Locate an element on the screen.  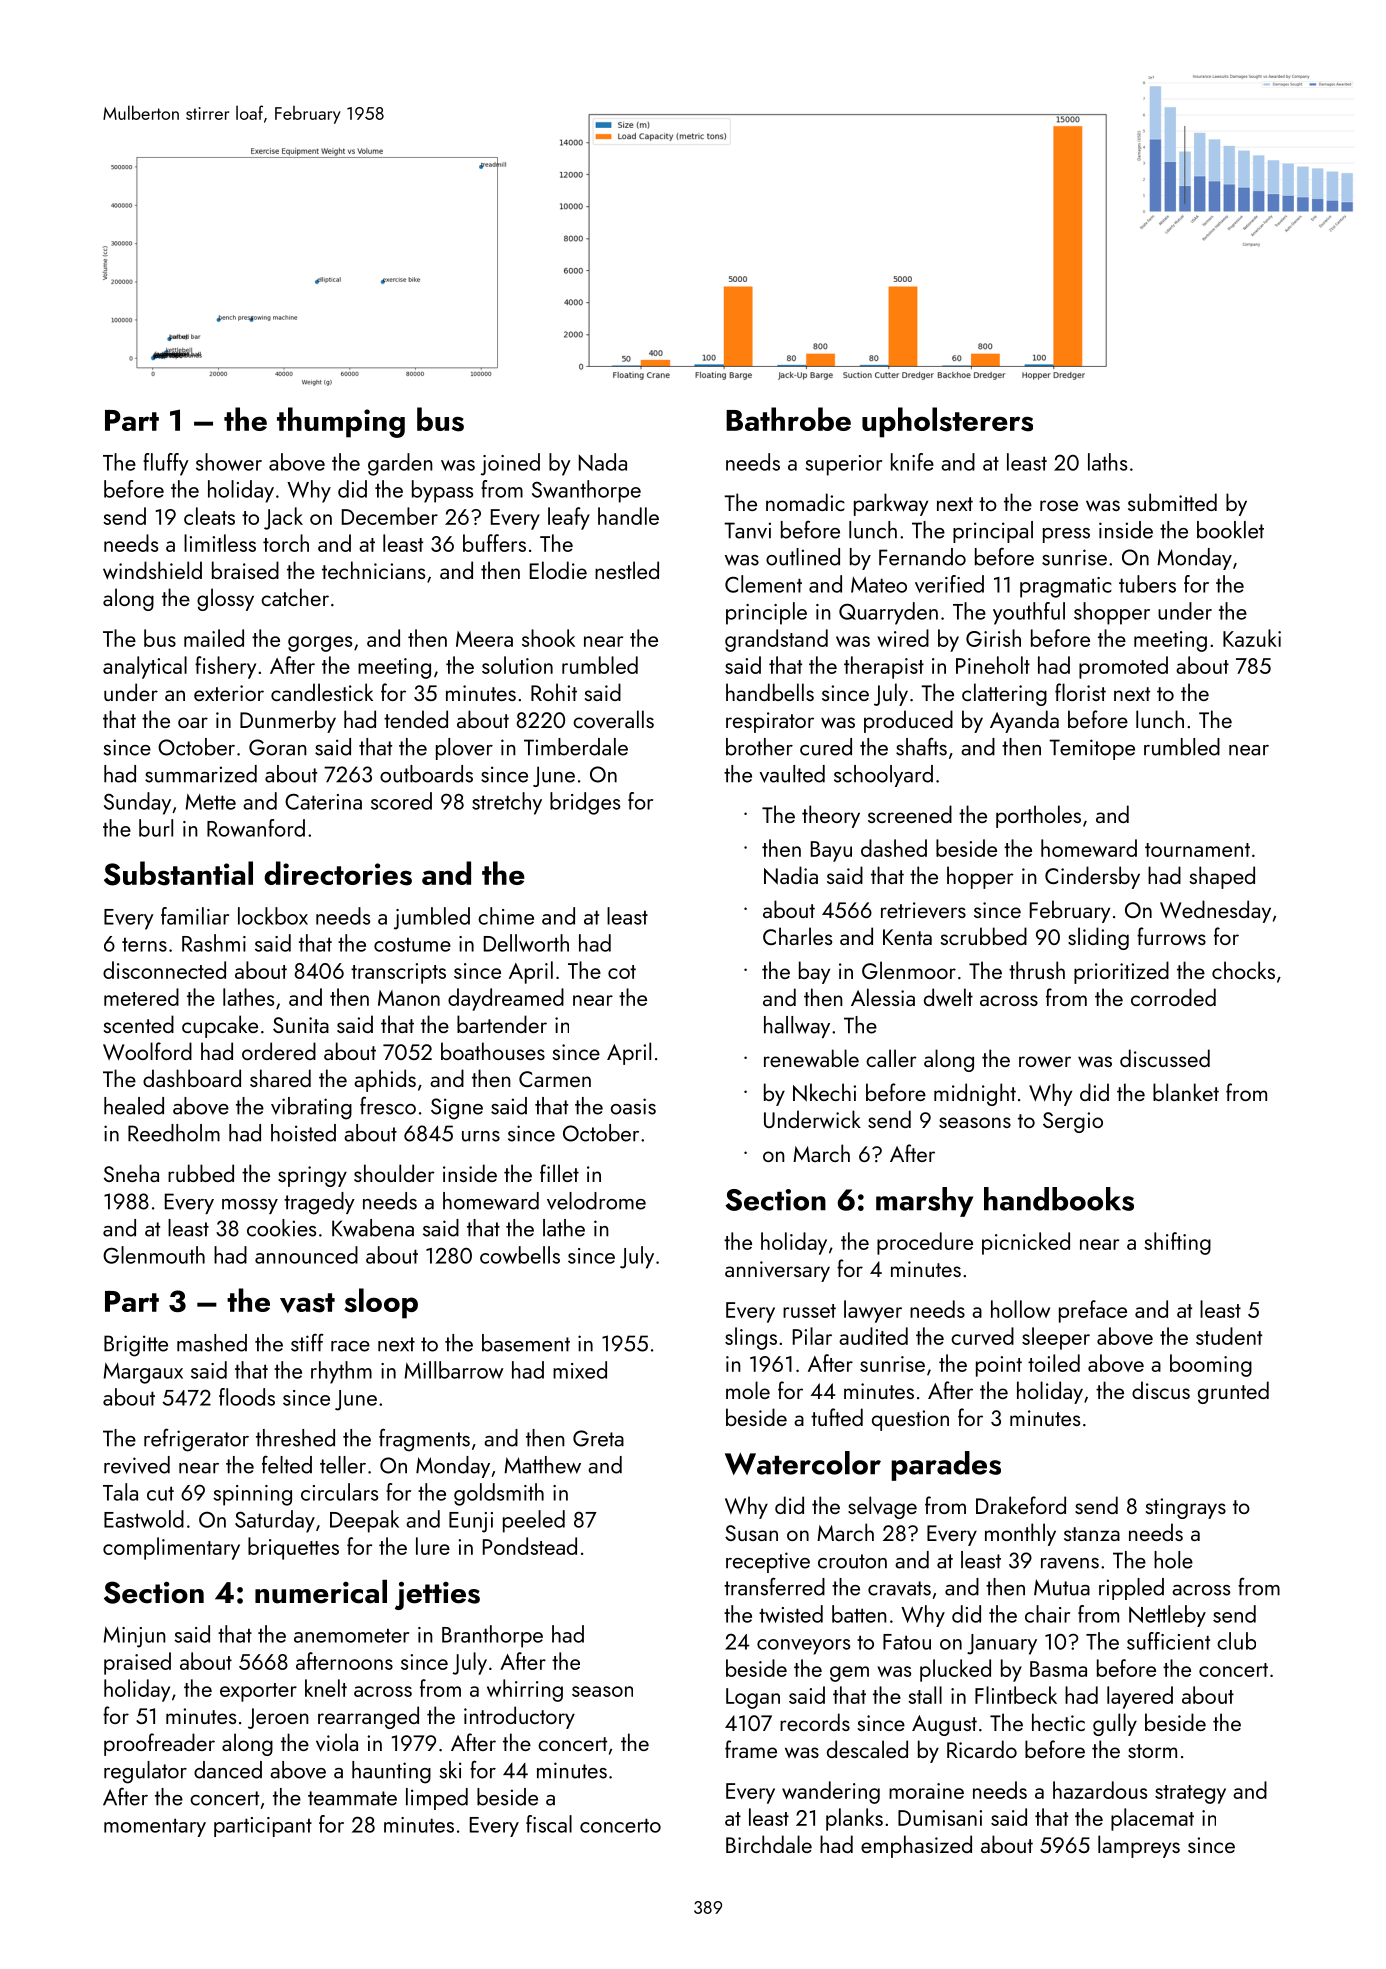
strategy is located at coordinates (1190, 1794).
